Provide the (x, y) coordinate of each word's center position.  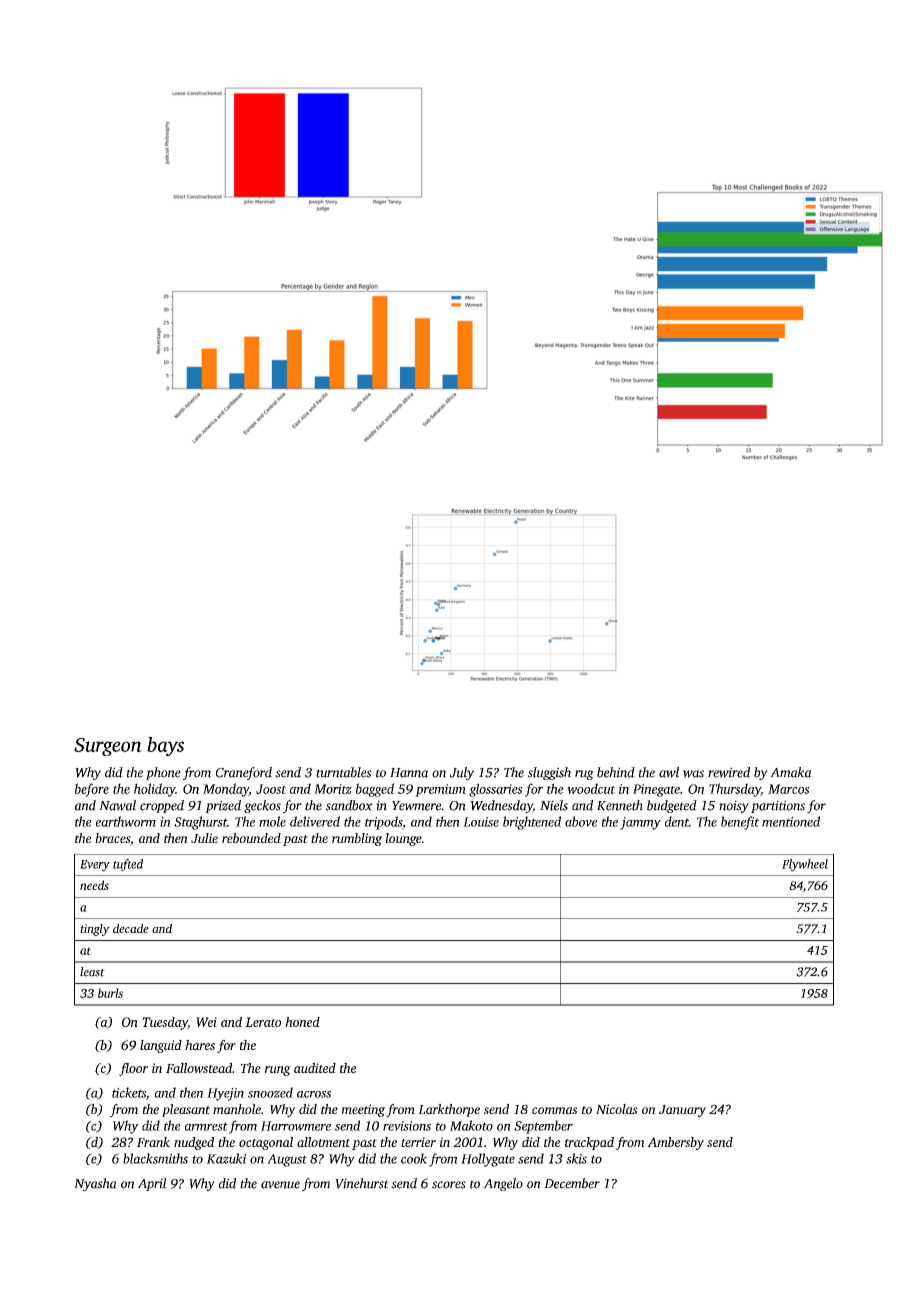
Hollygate (488, 1160)
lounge (404, 839)
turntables (344, 772)
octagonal (266, 1143)
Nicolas (617, 1109)
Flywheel (805, 865)
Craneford (244, 773)
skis (576, 1158)
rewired (729, 772)
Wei (206, 1022)
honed (302, 1022)
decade (131, 928)
